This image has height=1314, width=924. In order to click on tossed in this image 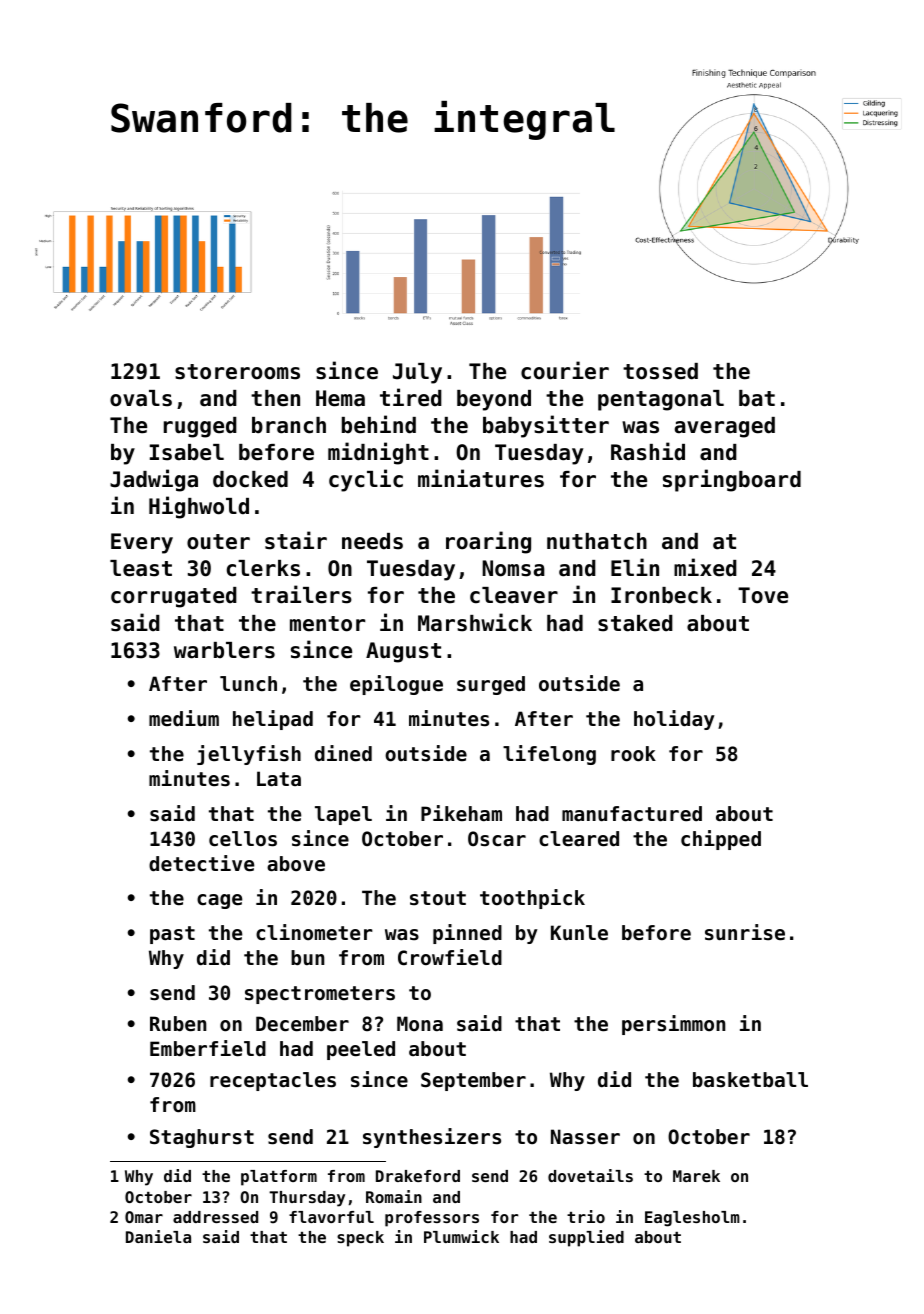, I will do `click(660, 371)`.
